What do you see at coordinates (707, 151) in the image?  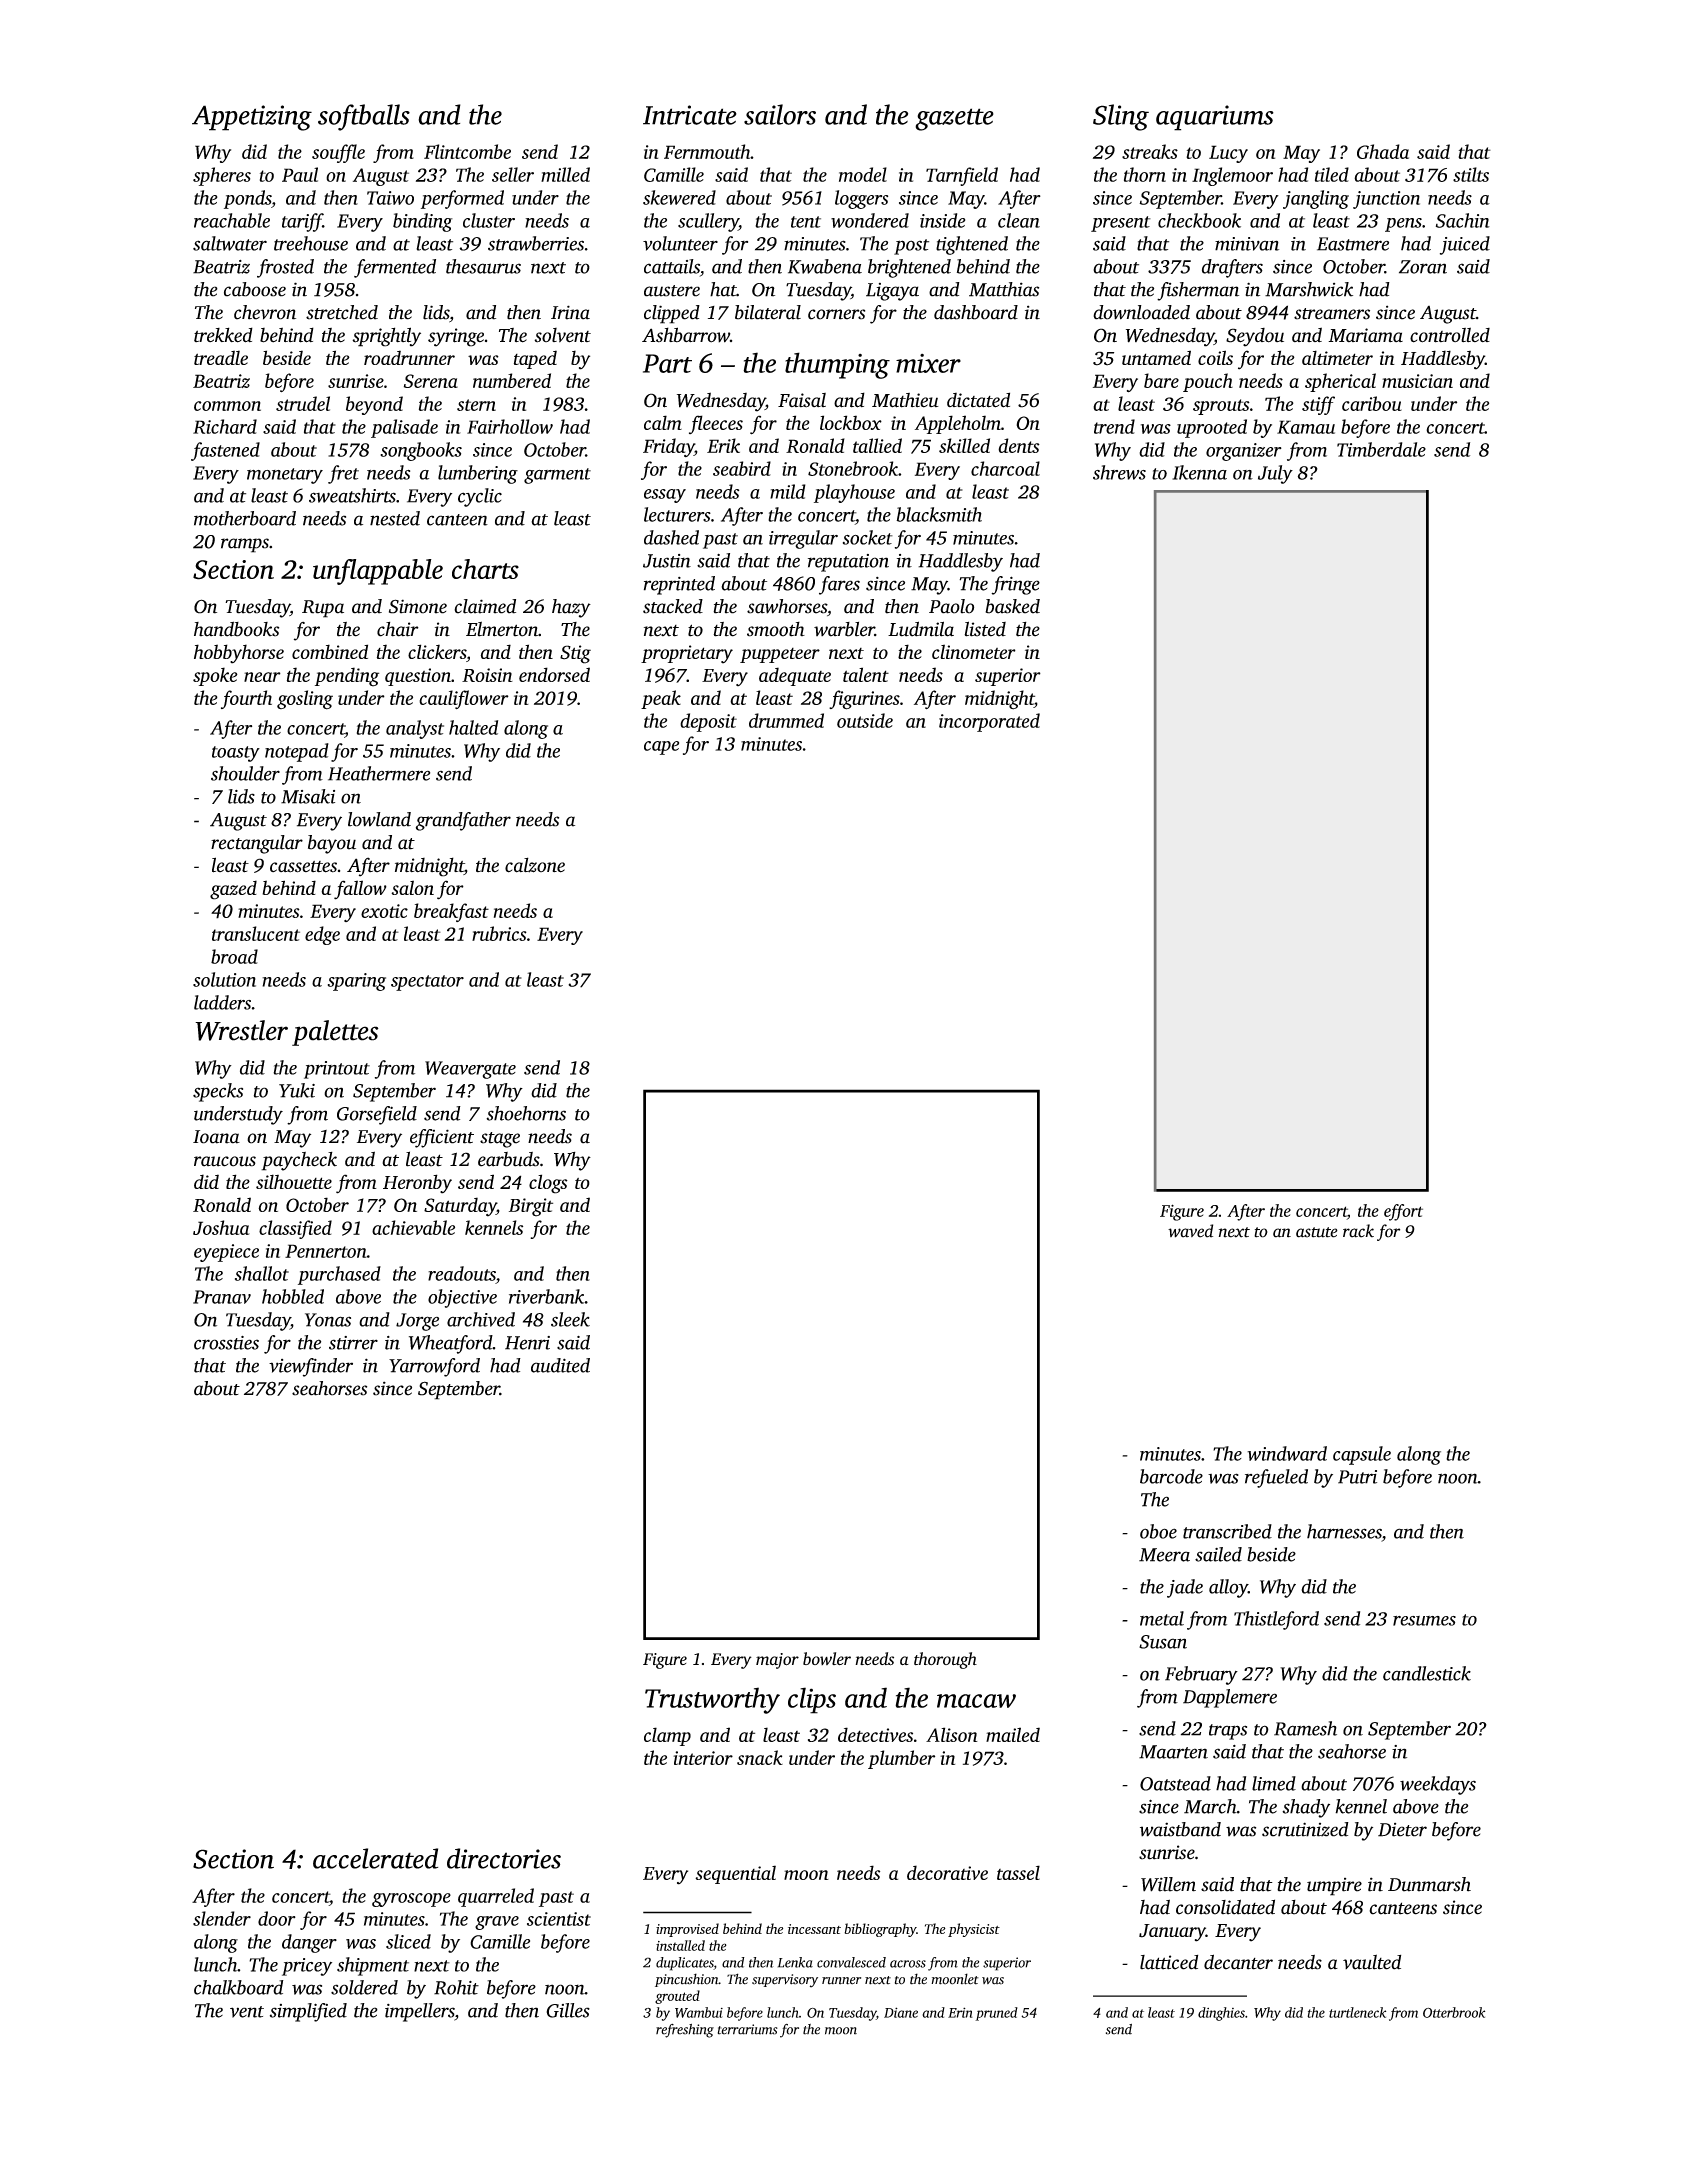 I see `Fernmouth` at bounding box center [707, 151].
